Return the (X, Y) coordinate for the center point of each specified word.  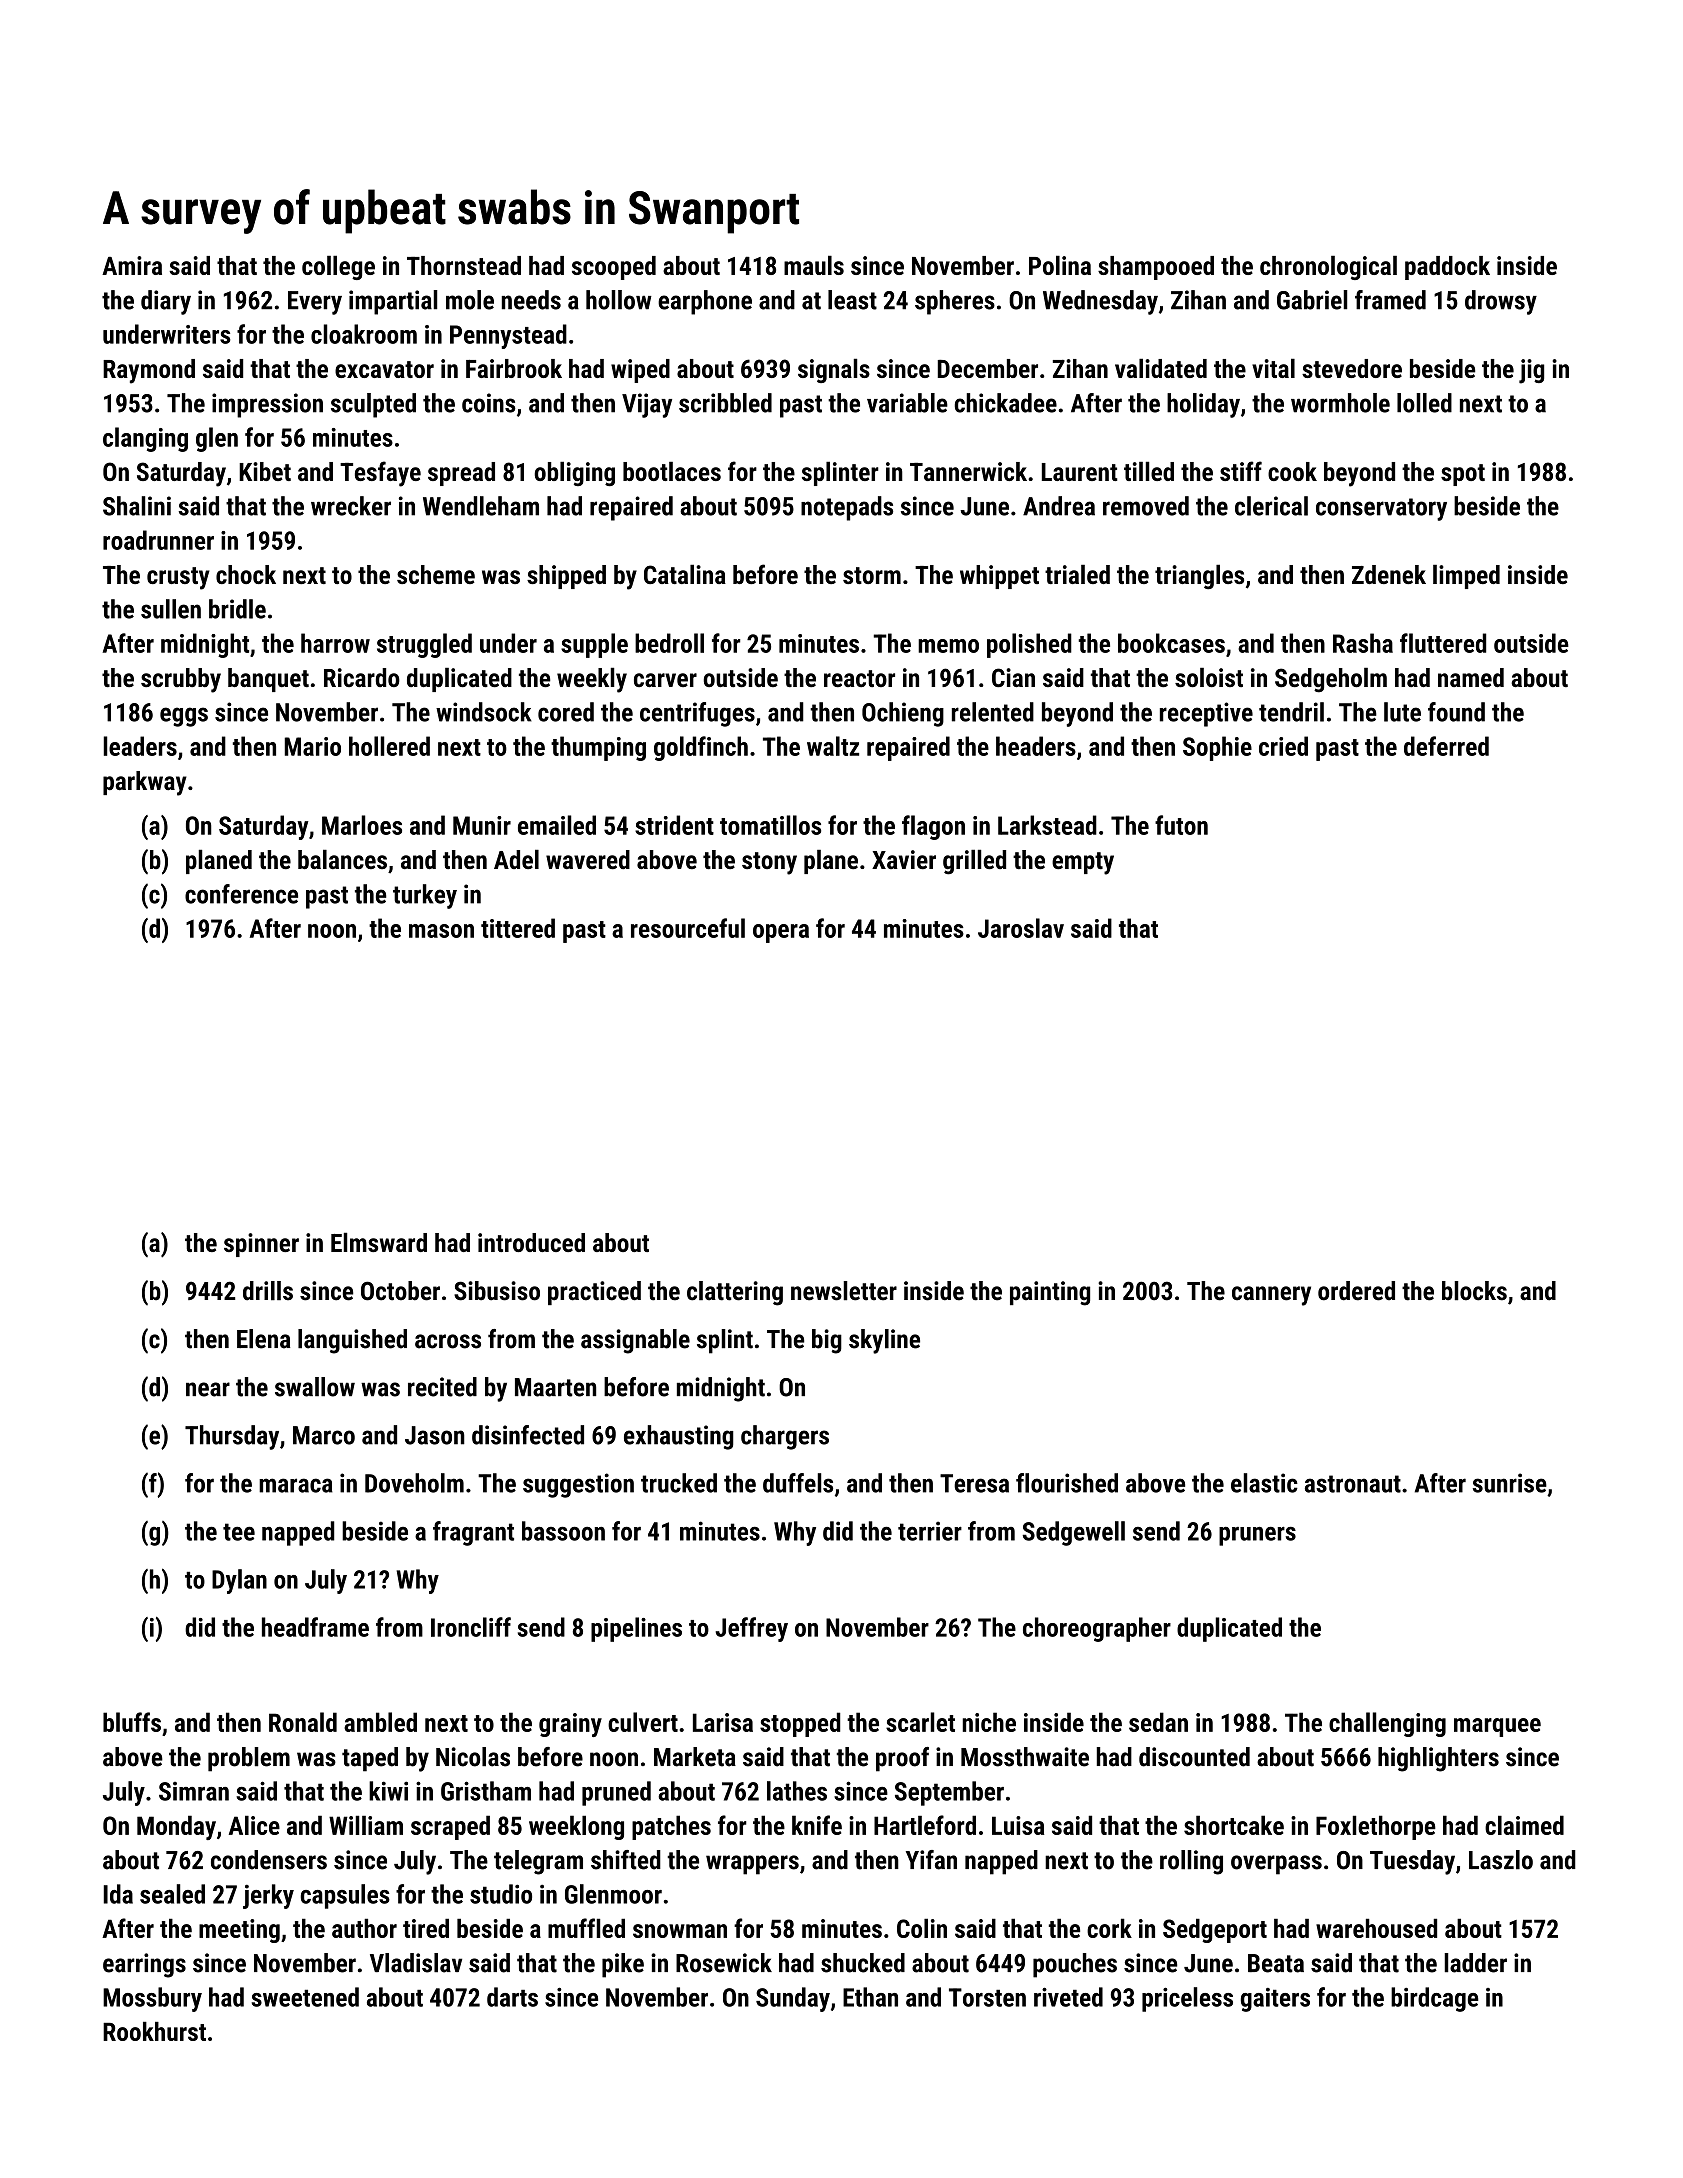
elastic (1264, 1483)
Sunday (793, 1999)
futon (1181, 825)
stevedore (1352, 368)
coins (489, 403)
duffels (798, 1483)
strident (674, 825)
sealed (172, 1894)
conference (241, 894)
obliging (574, 473)
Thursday (232, 1437)
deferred (1446, 746)
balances (342, 859)
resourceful (688, 928)
